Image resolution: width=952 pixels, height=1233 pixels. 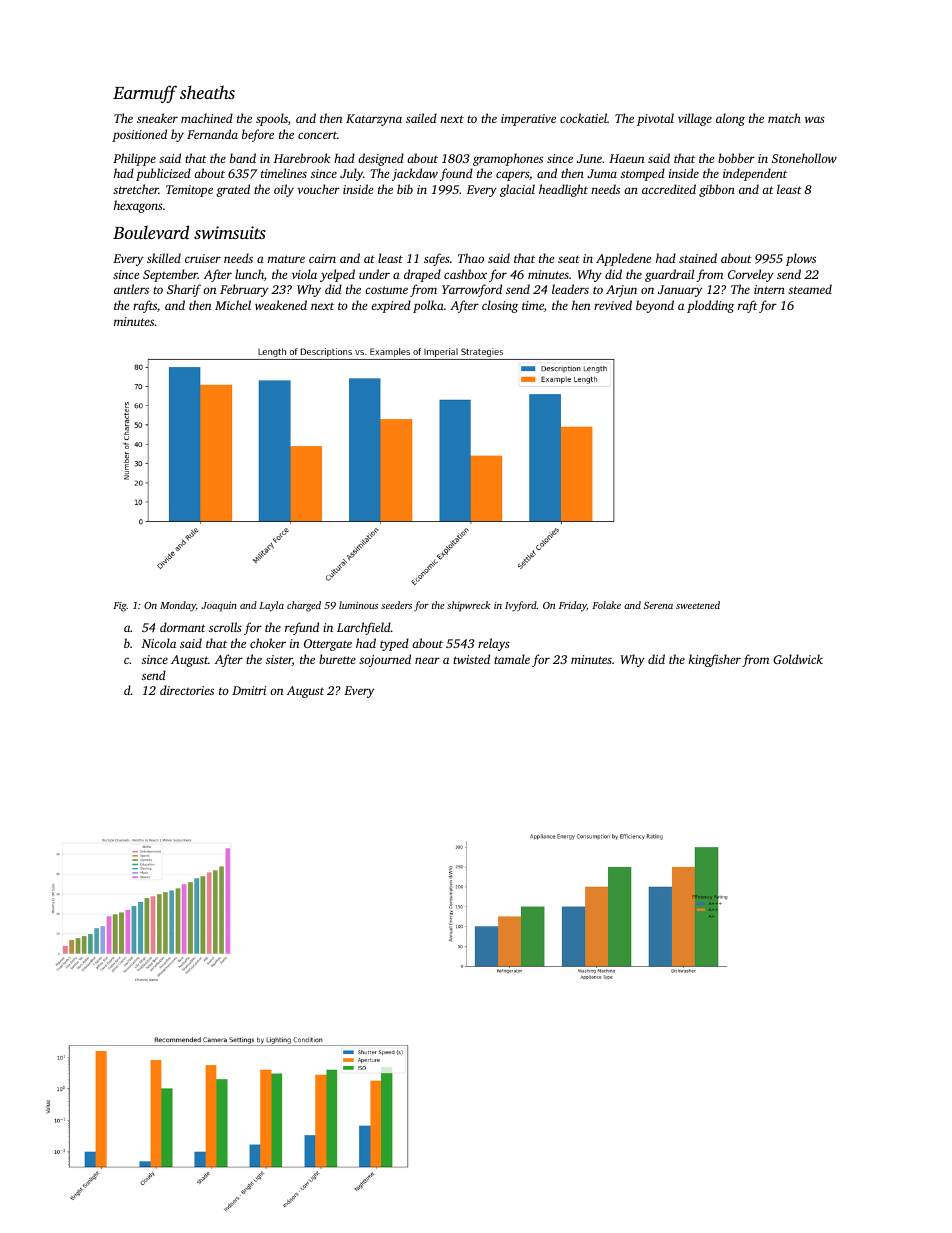 I want to click on Michel, so click(x=233, y=305).
